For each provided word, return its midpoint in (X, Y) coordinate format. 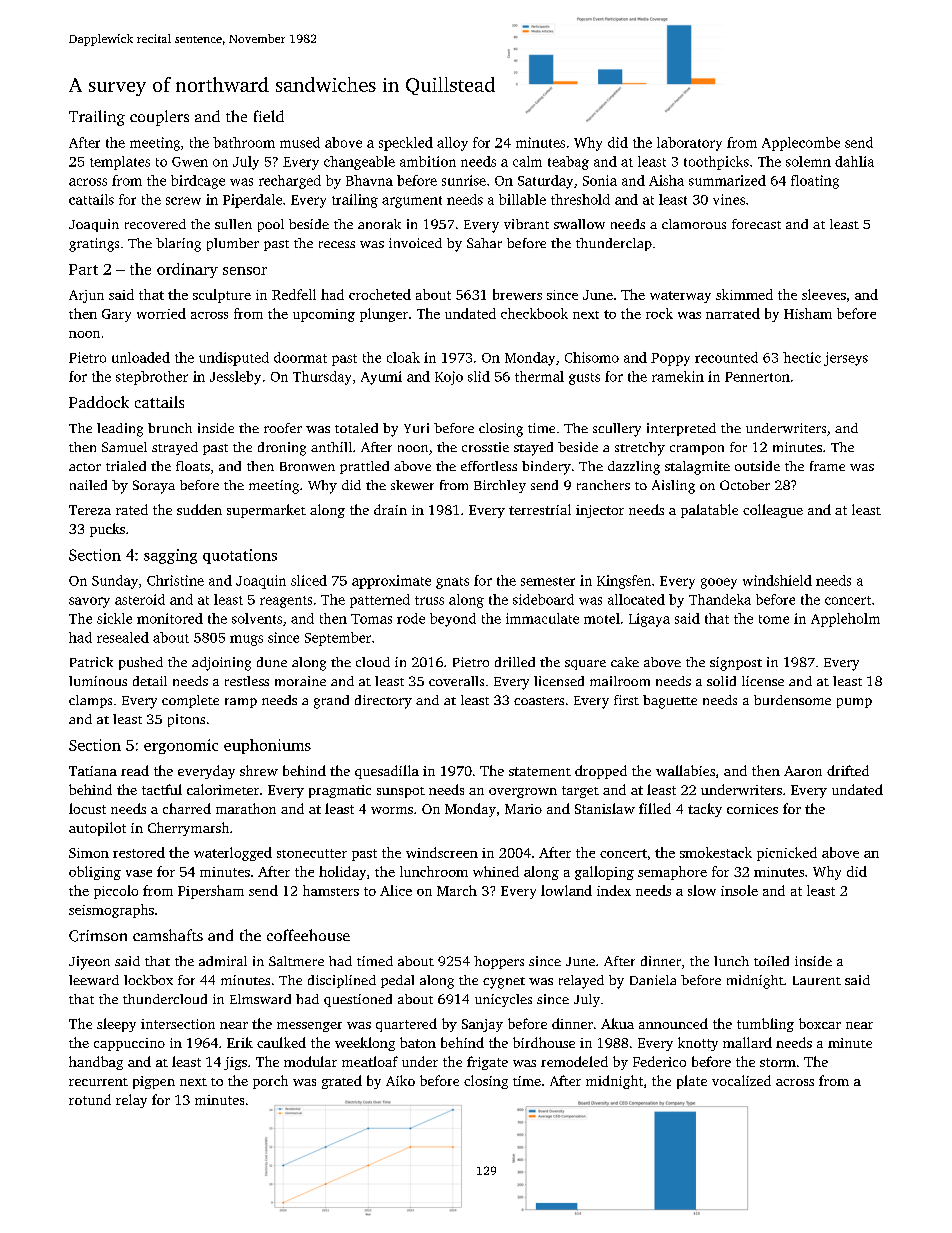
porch (270, 1082)
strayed (175, 448)
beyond (453, 620)
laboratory (689, 144)
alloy (452, 144)
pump (854, 703)
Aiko (400, 1080)
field (269, 116)
